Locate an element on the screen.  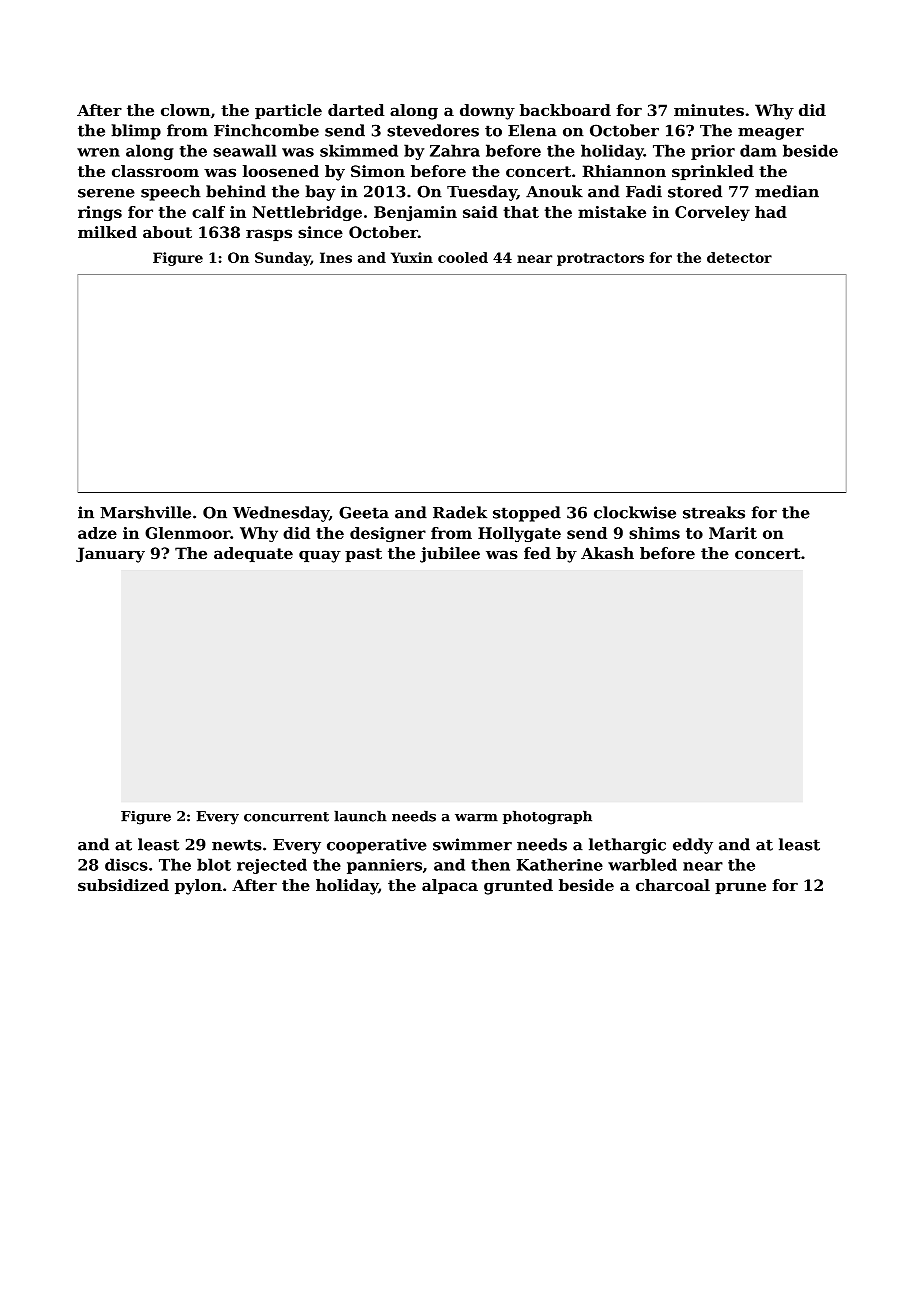
stopped is located at coordinates (527, 514).
